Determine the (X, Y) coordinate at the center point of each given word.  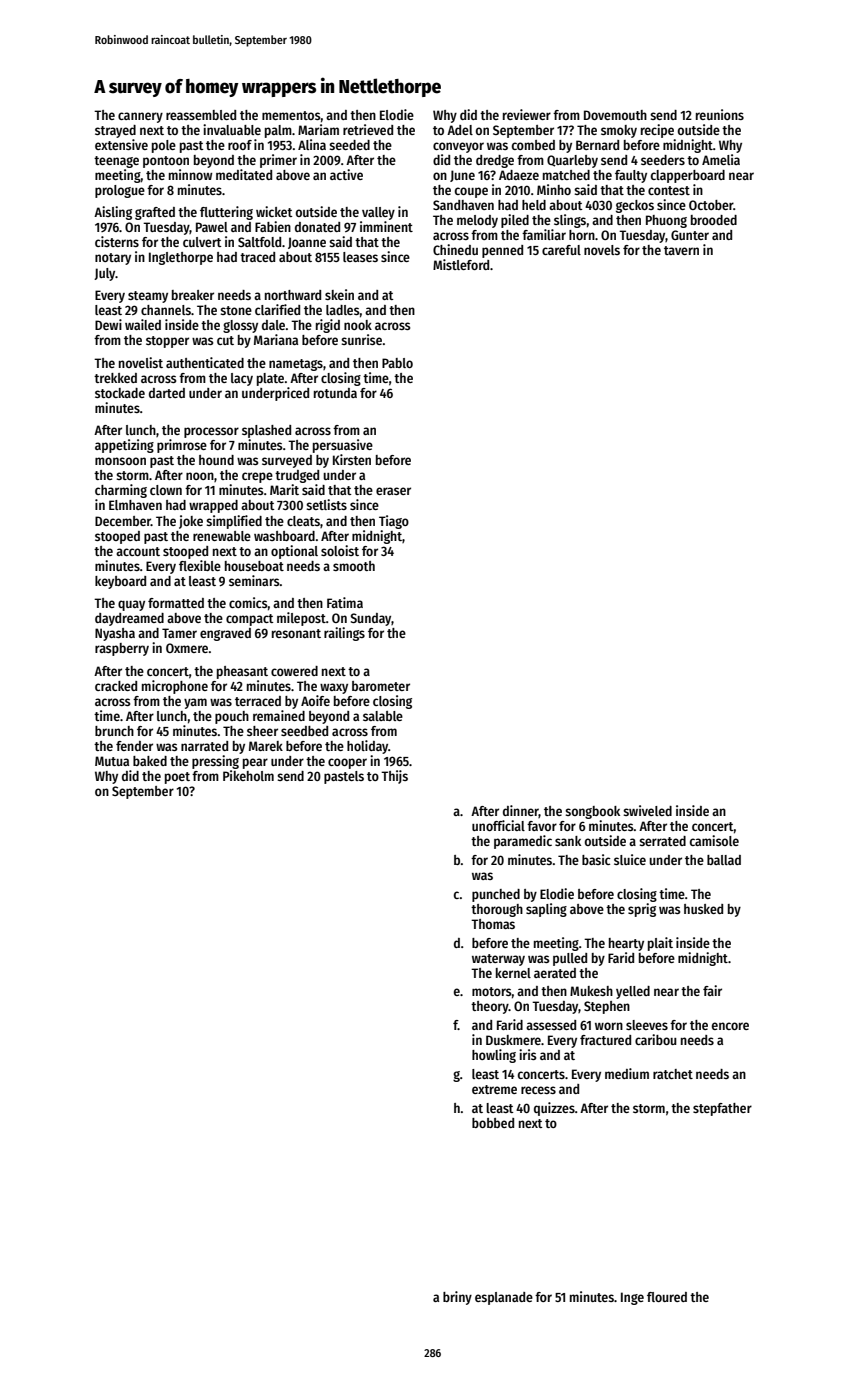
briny (457, 1298)
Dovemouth (615, 115)
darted (167, 393)
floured (667, 1297)
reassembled (201, 115)
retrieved (368, 129)
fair (712, 990)
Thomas (493, 924)
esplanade (504, 1298)
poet (177, 778)
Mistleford (461, 264)
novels (602, 250)
